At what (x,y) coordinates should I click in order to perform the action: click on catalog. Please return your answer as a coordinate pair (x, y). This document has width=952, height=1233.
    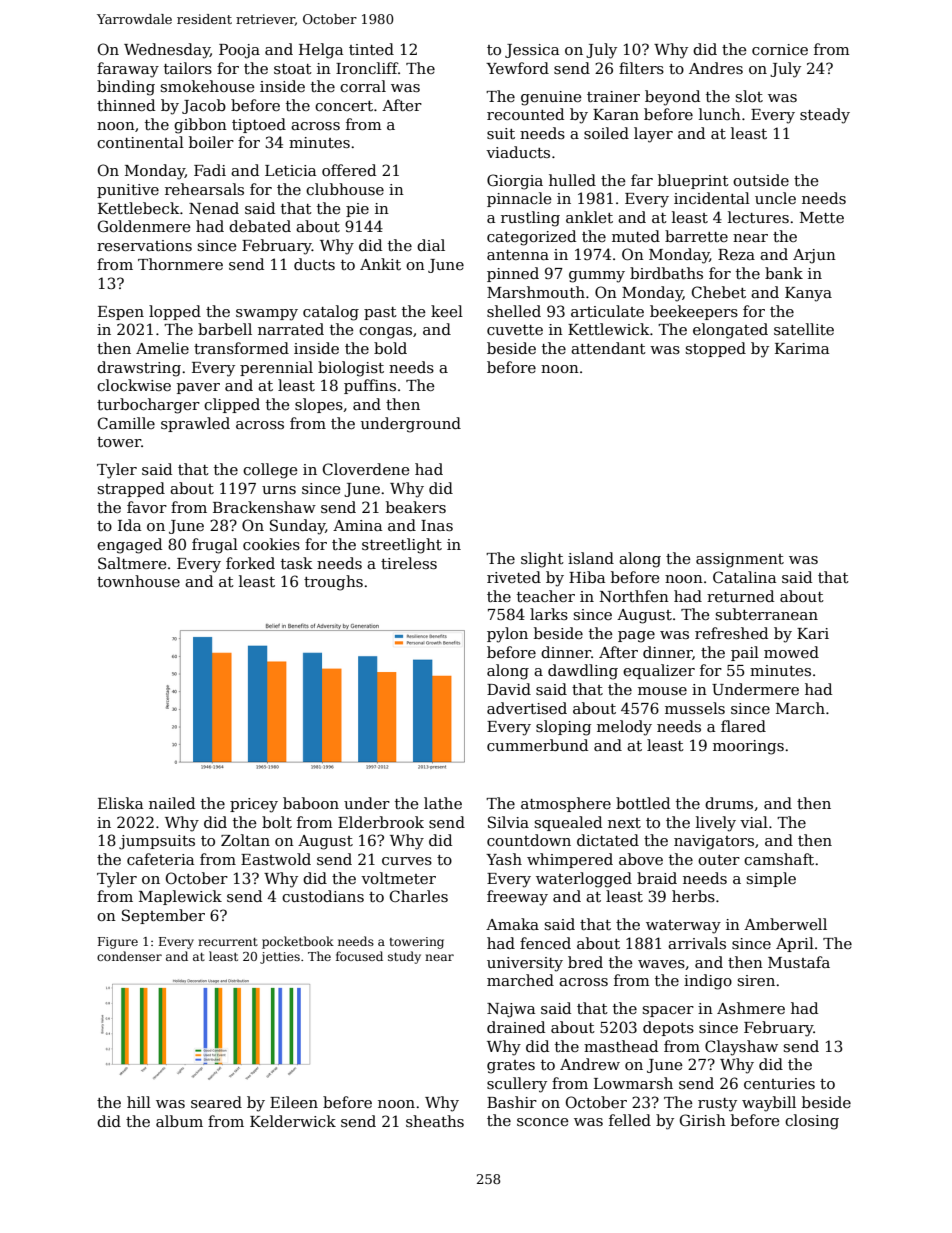
    Looking at the image, I should click on (331, 313).
